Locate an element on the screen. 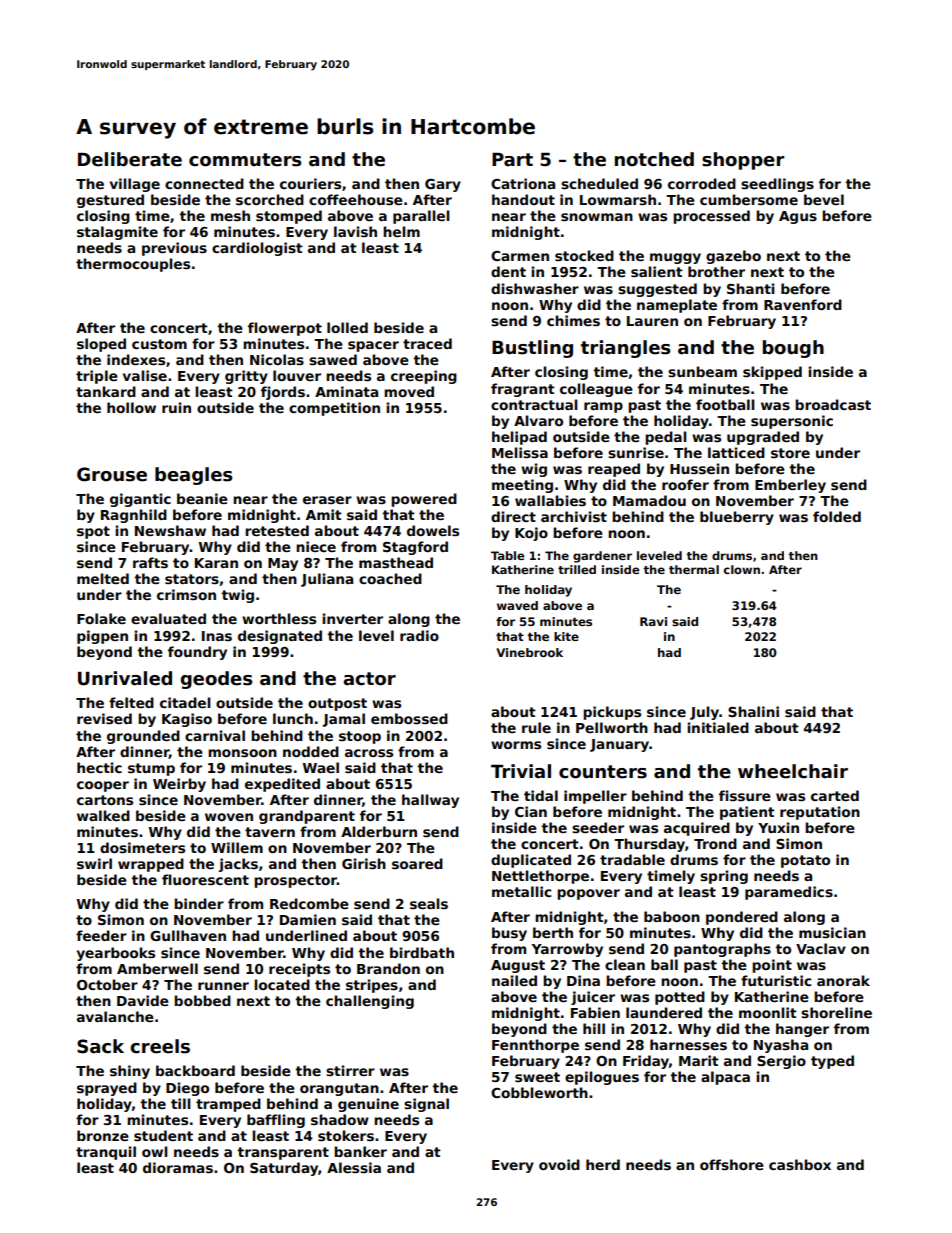 The width and height of the screenshot is (952, 1233). eraser is located at coordinates (327, 500).
